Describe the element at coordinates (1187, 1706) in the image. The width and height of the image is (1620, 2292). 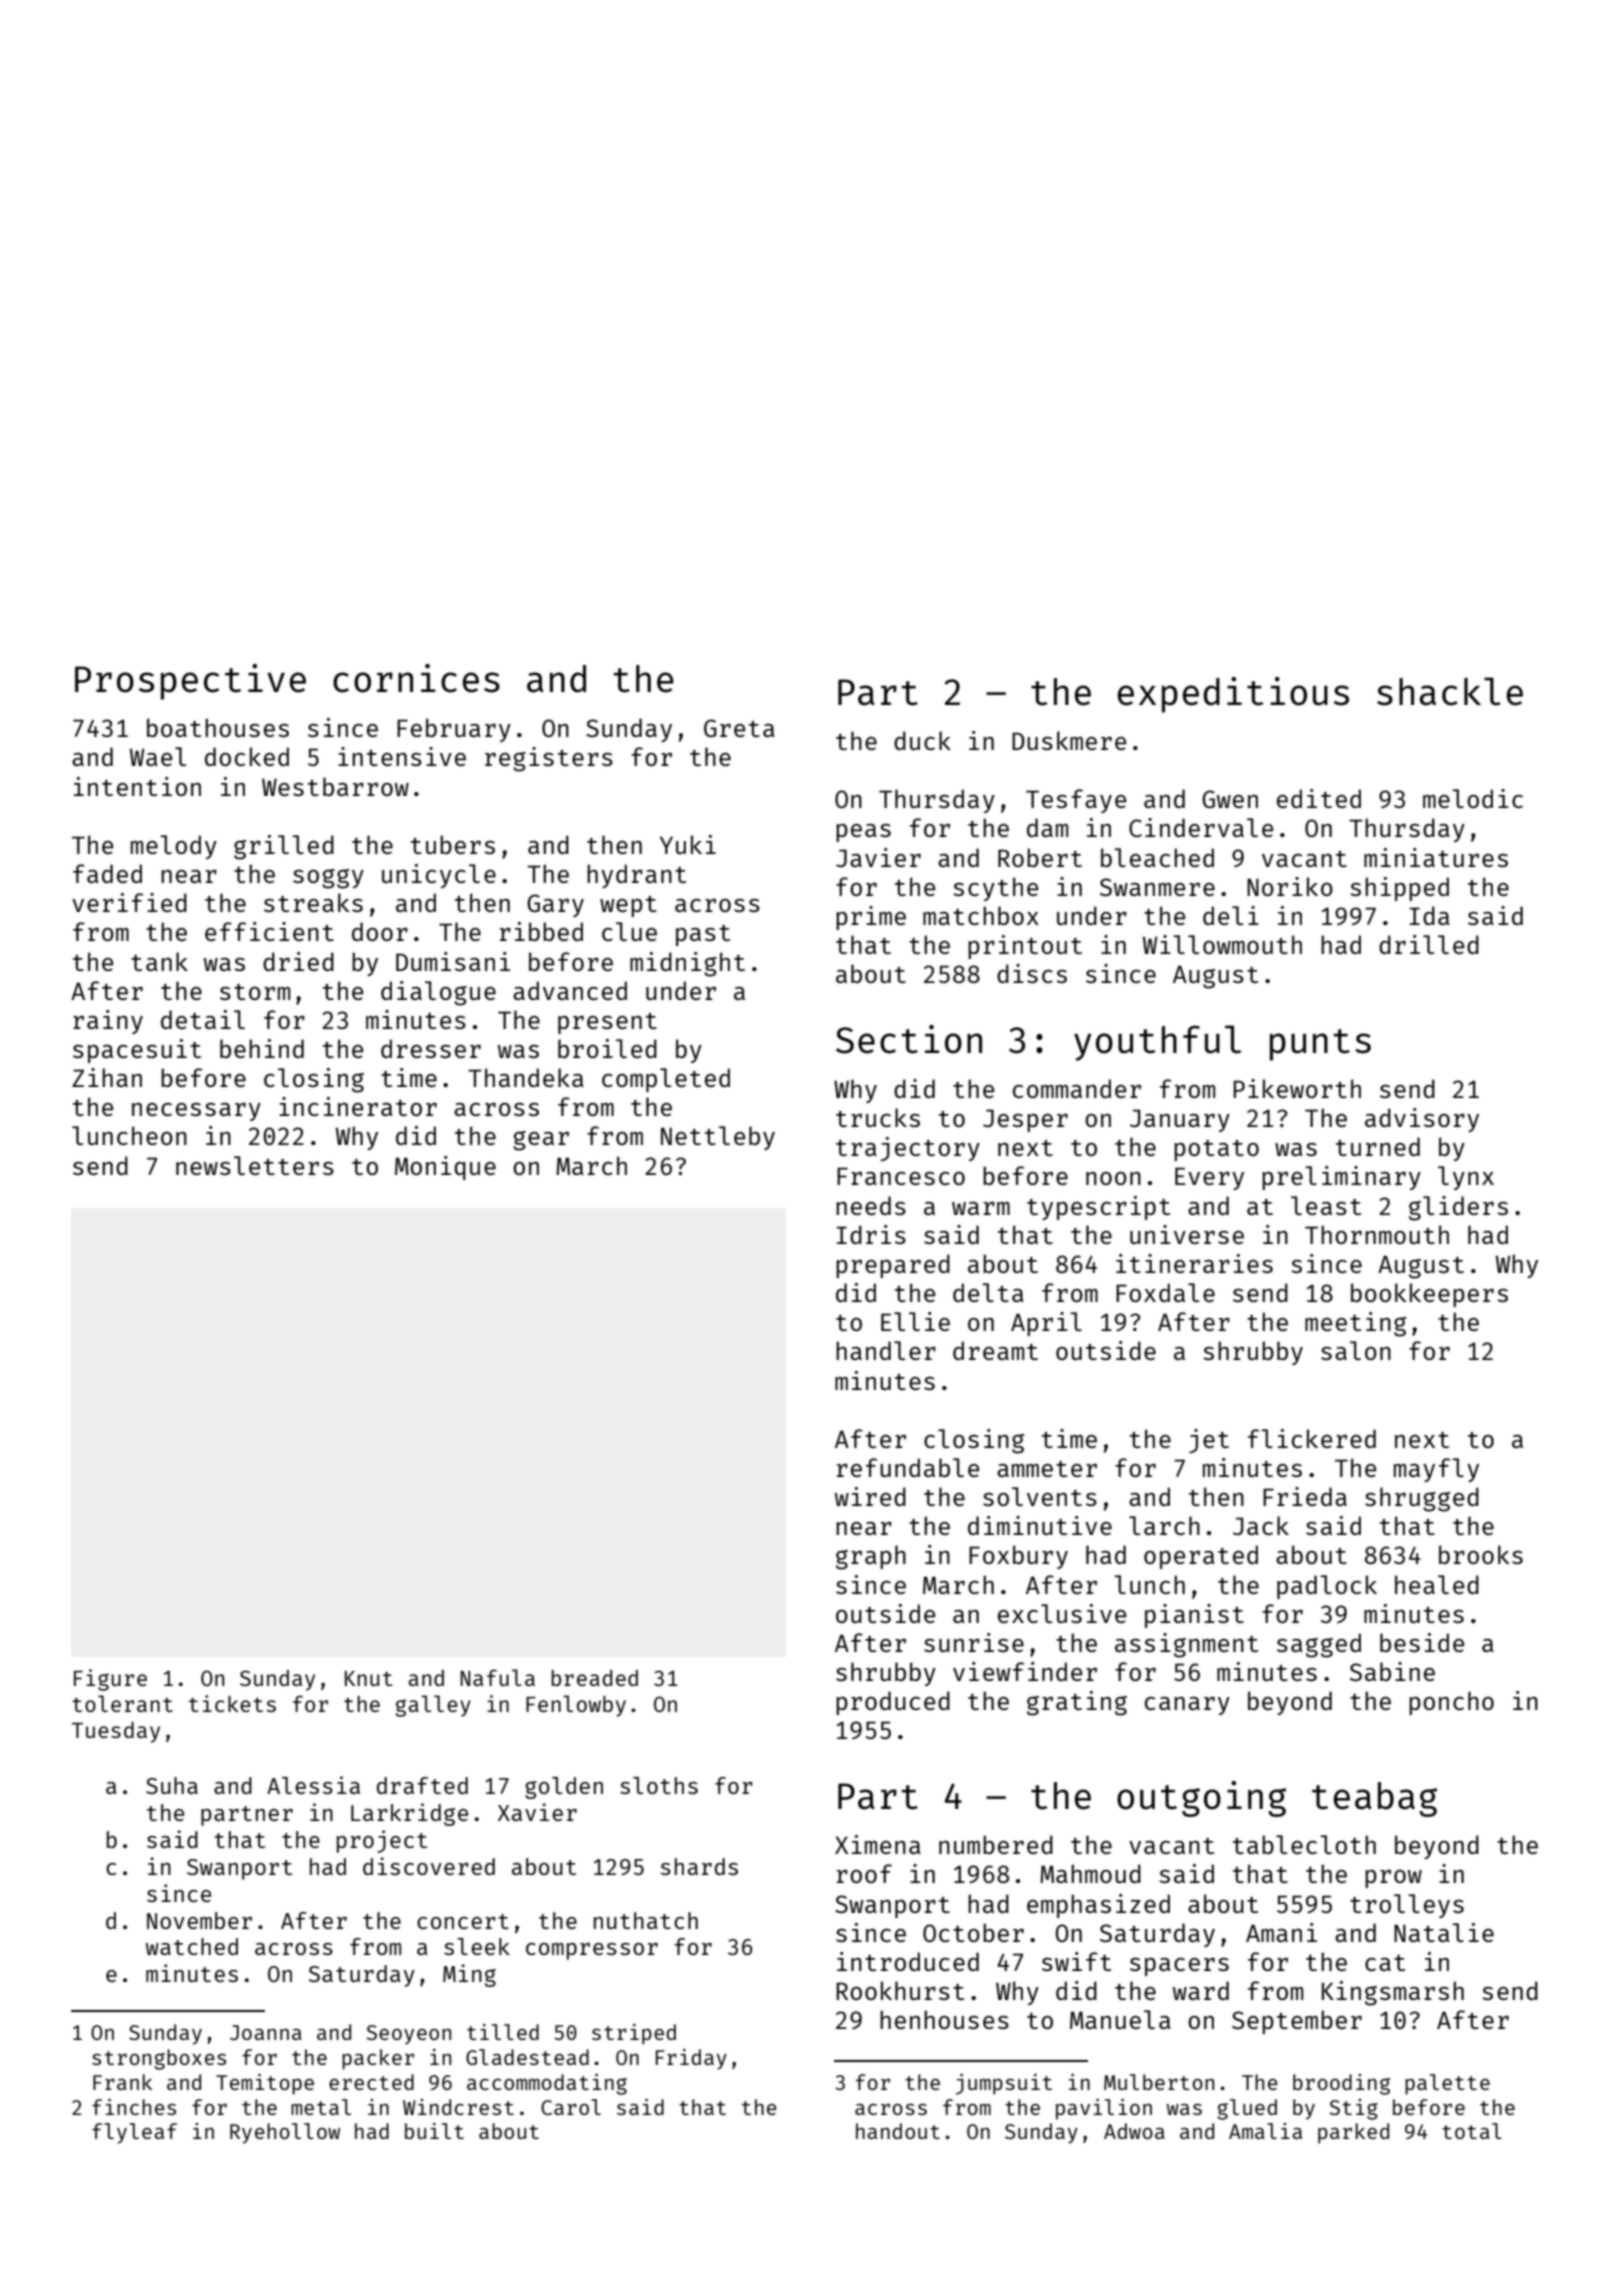
I see `canary` at that location.
